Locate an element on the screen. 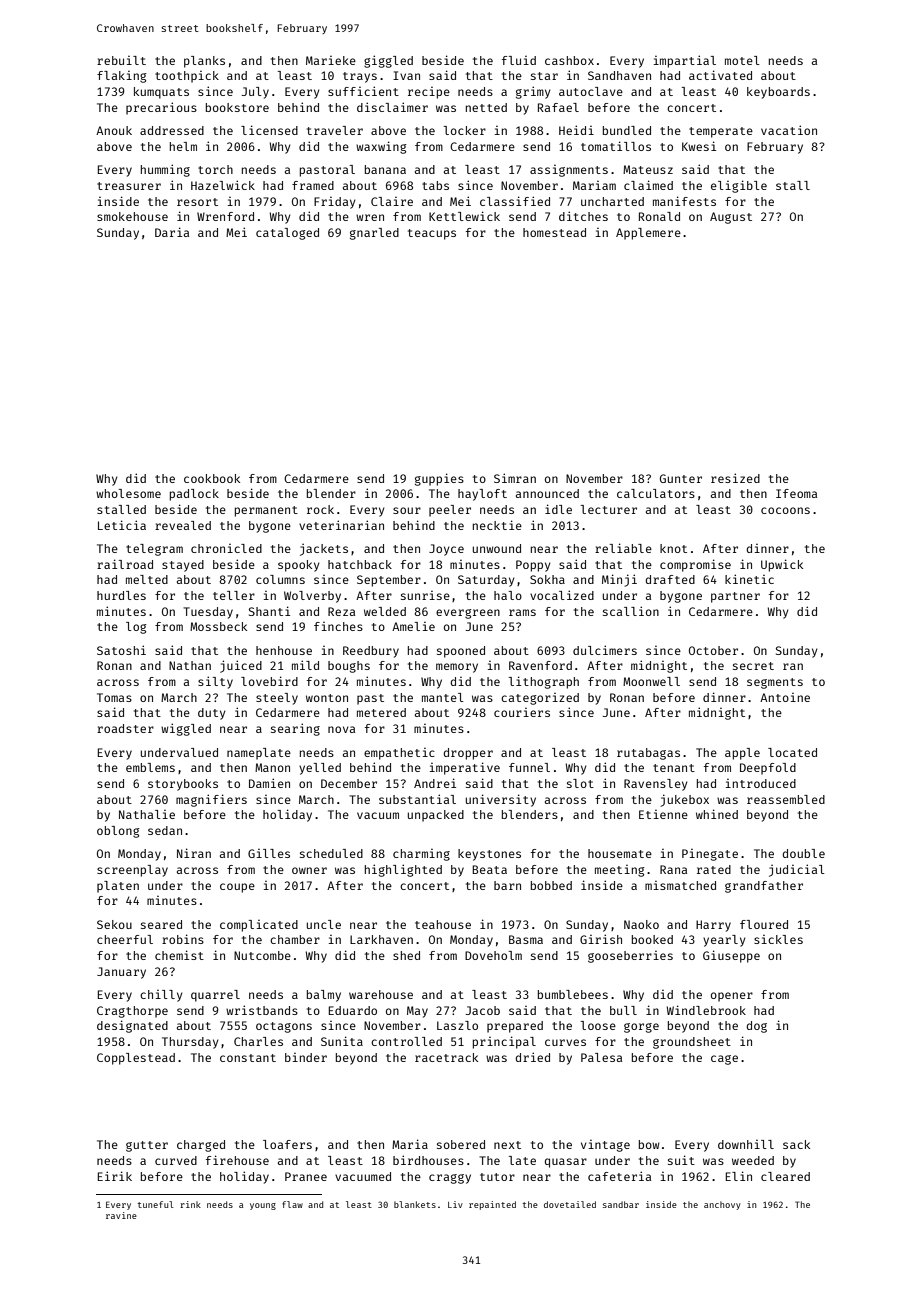  Ronald is located at coordinates (659, 216).
